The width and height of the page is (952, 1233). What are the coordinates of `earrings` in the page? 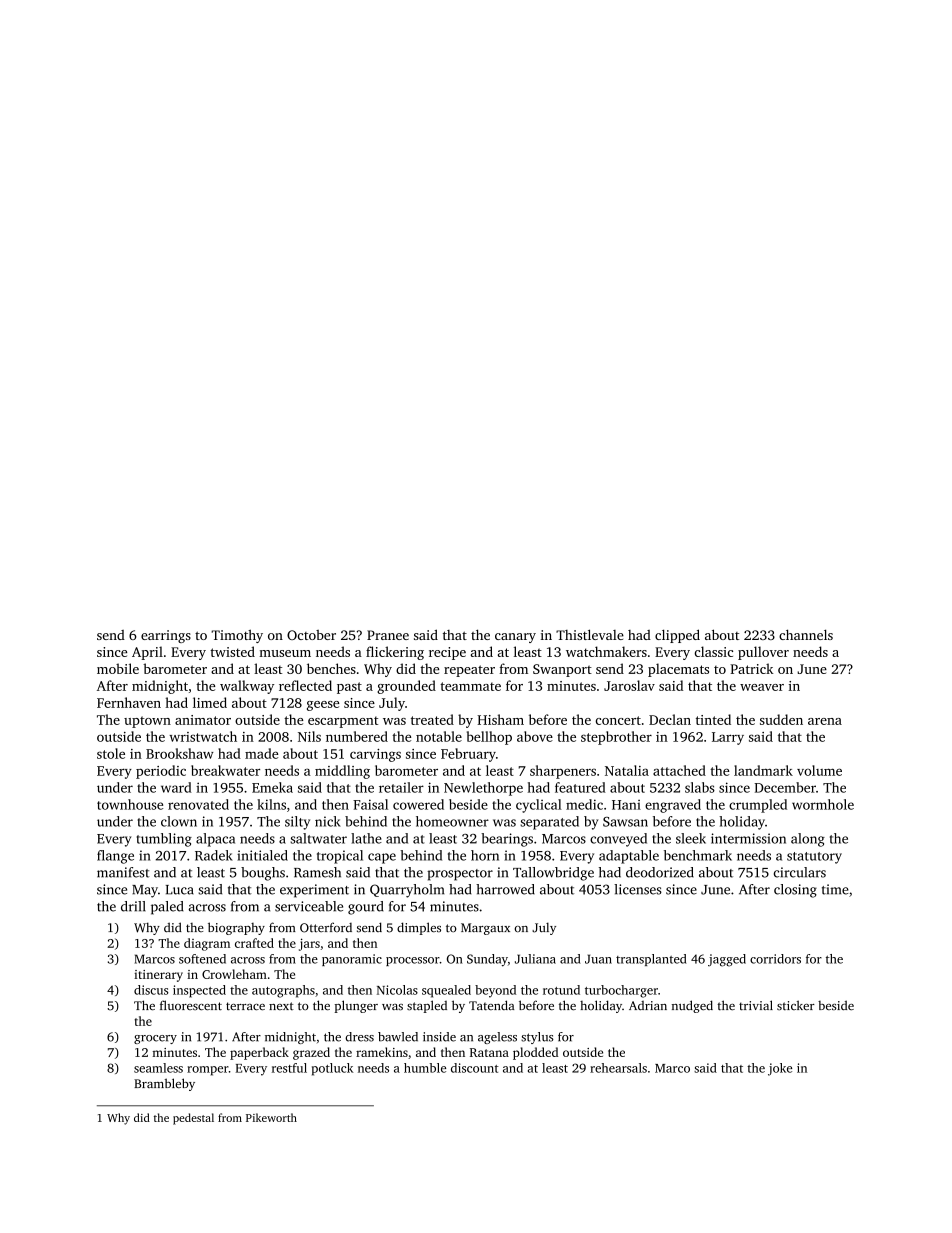 It's located at (166, 636).
